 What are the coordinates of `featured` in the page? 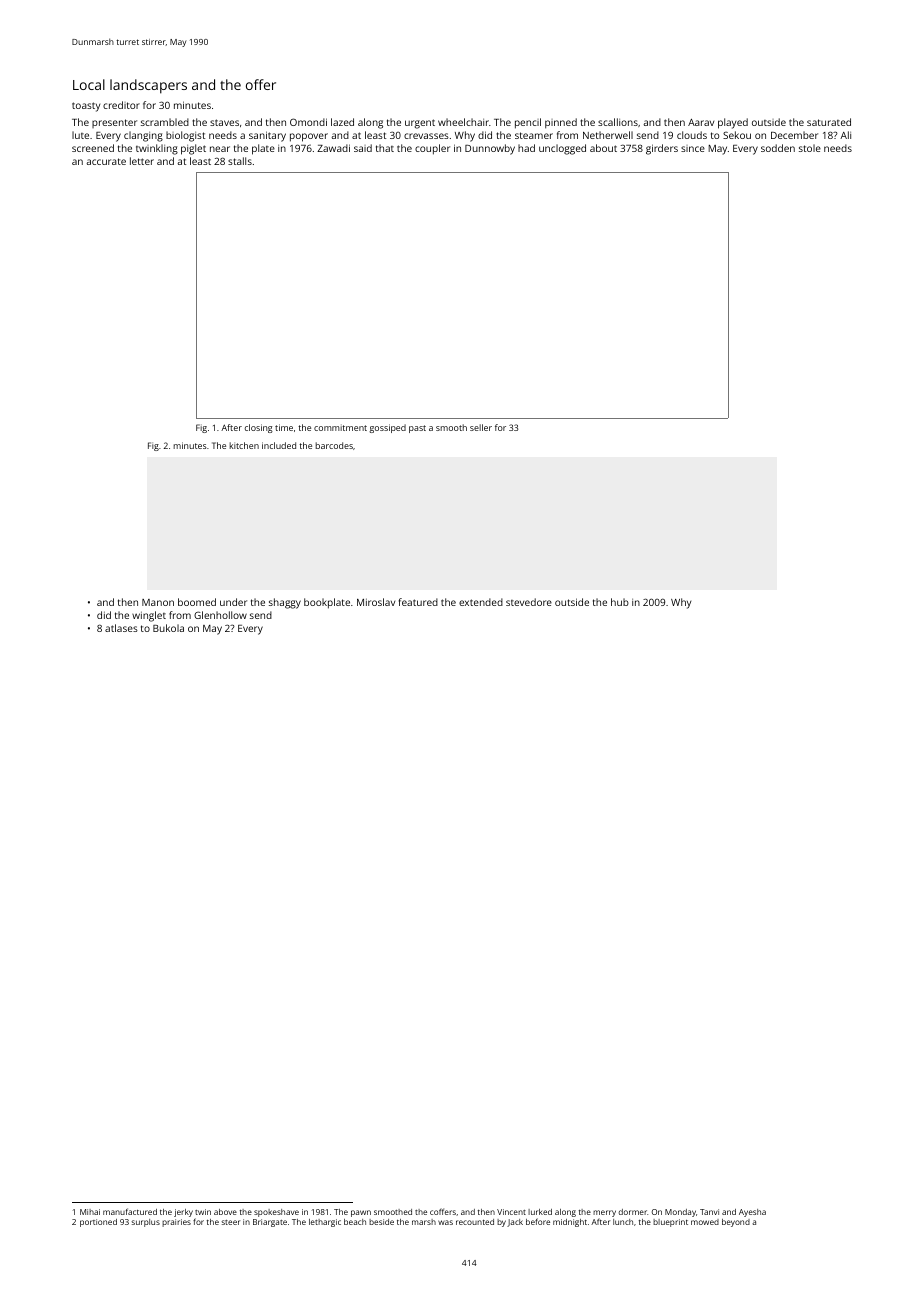 It's located at (418, 602).
